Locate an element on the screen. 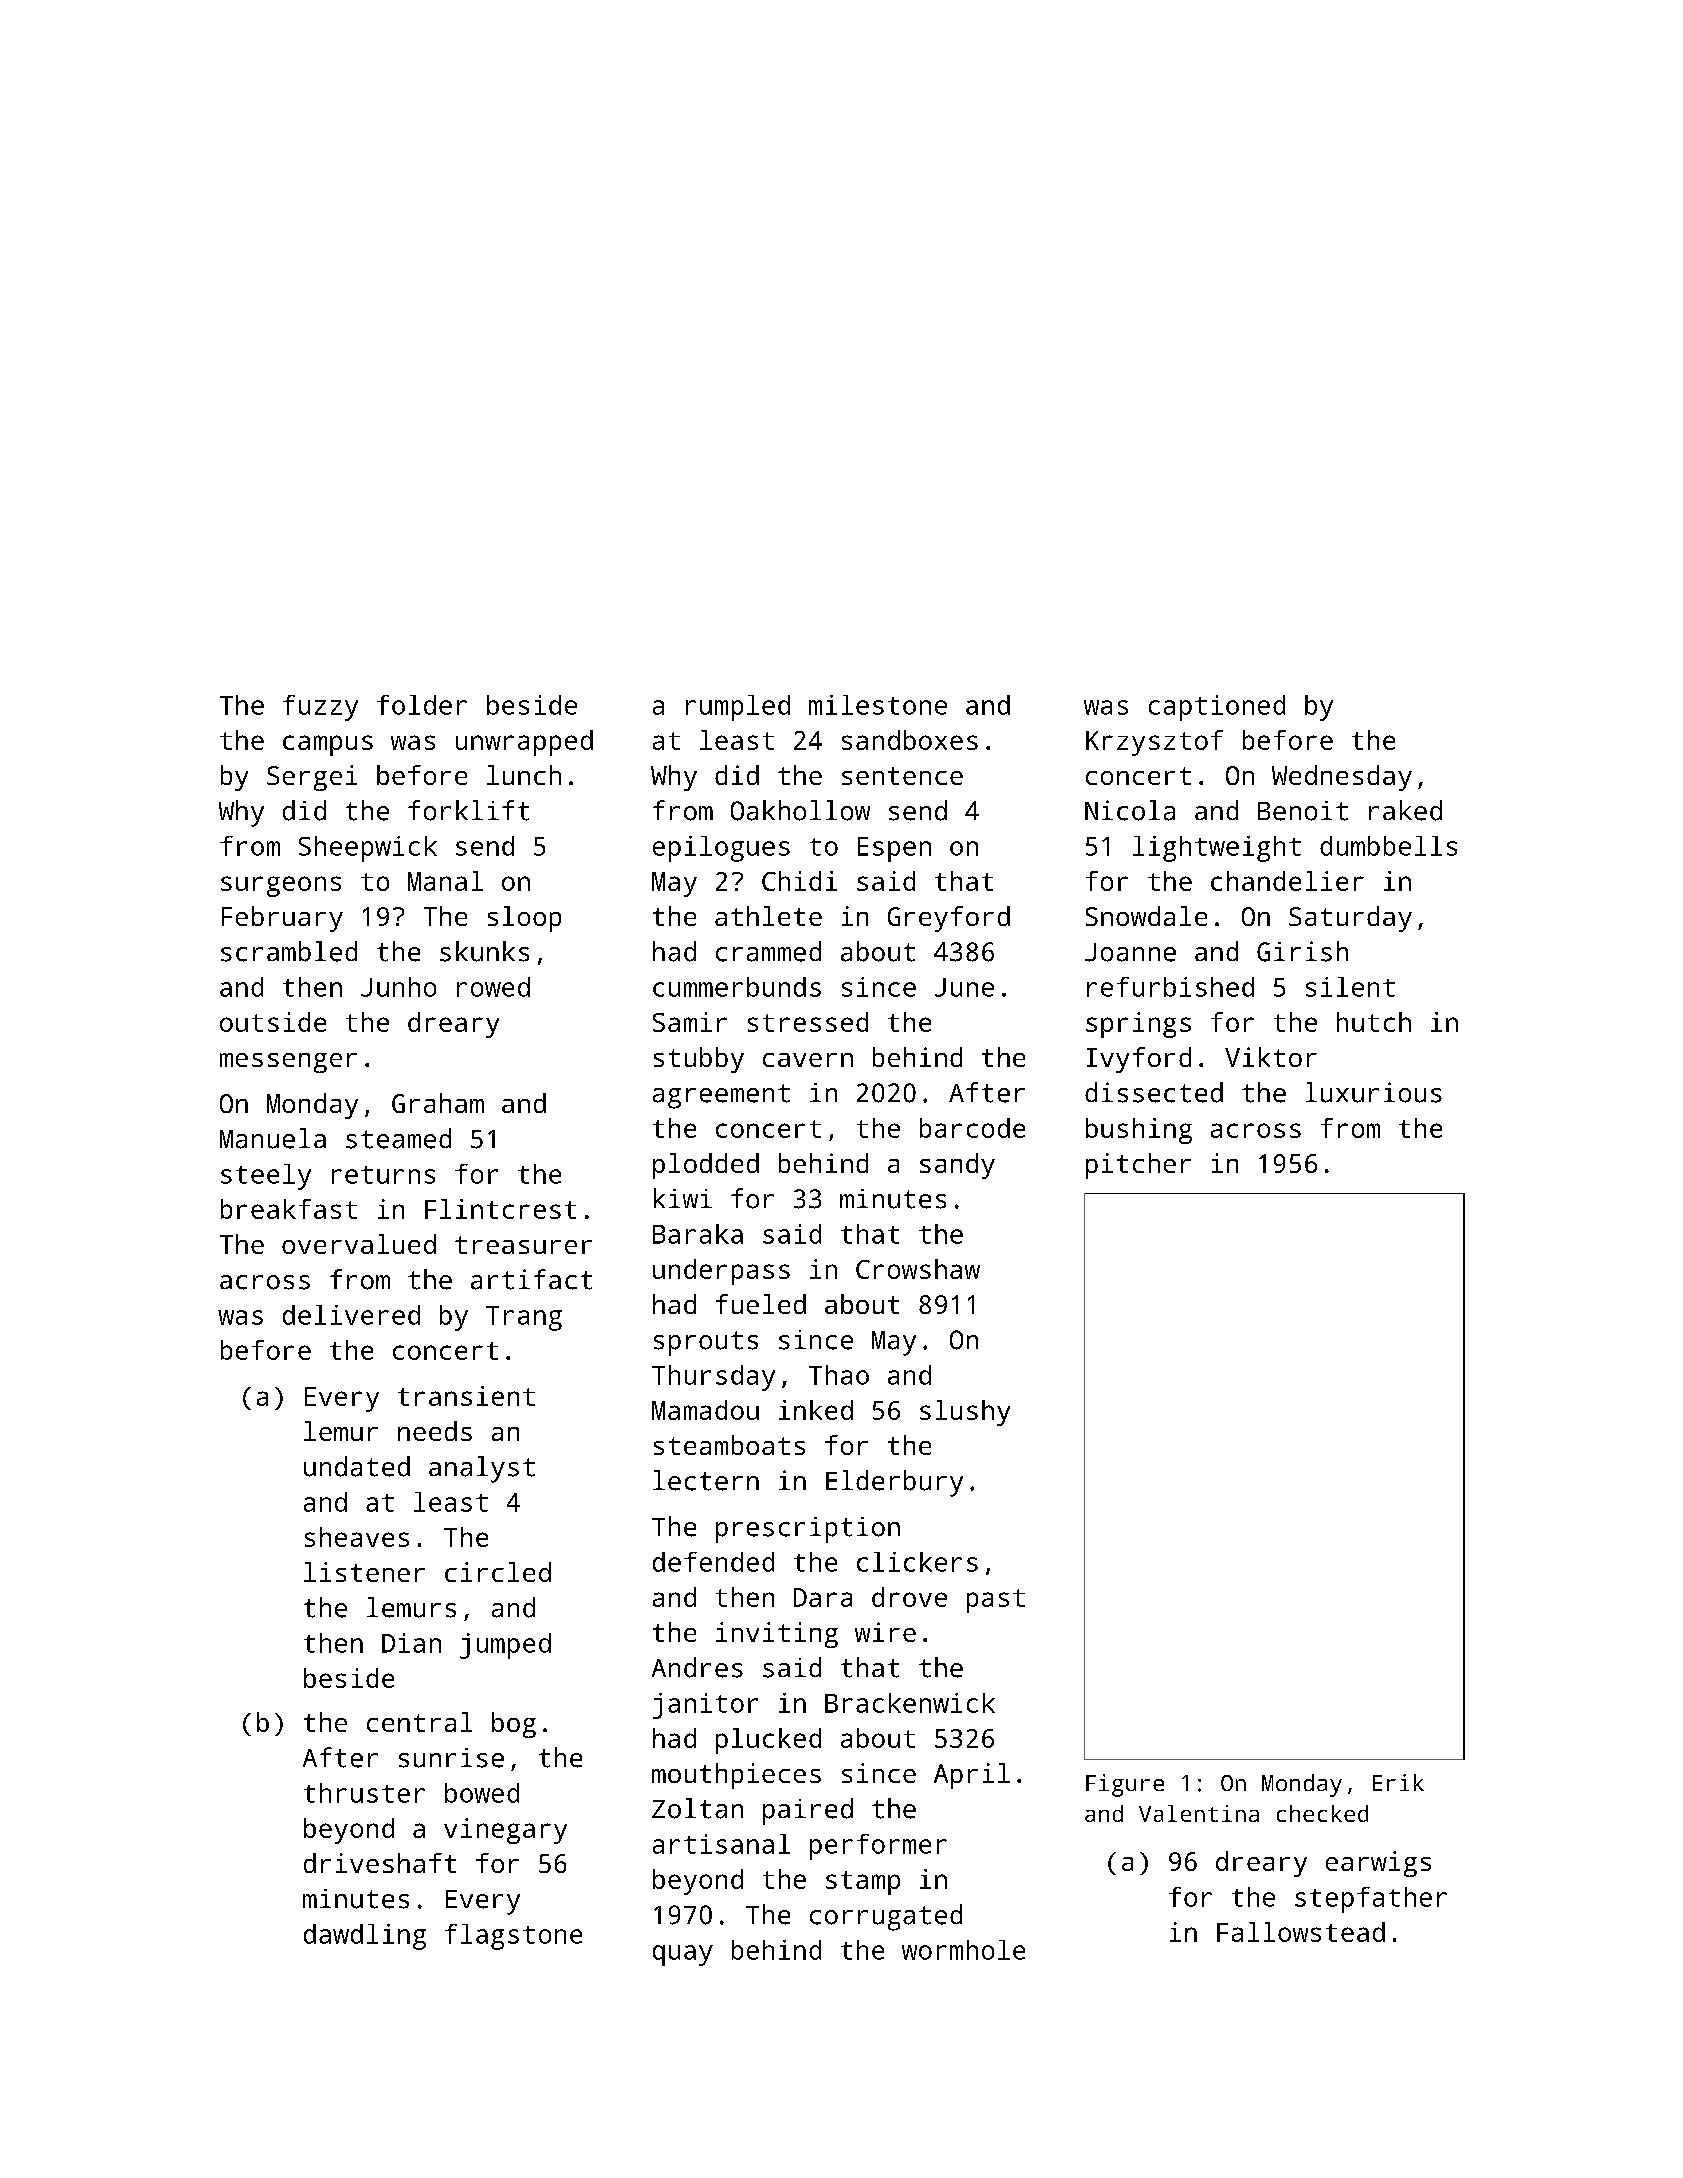  analyst is located at coordinates (482, 1469).
